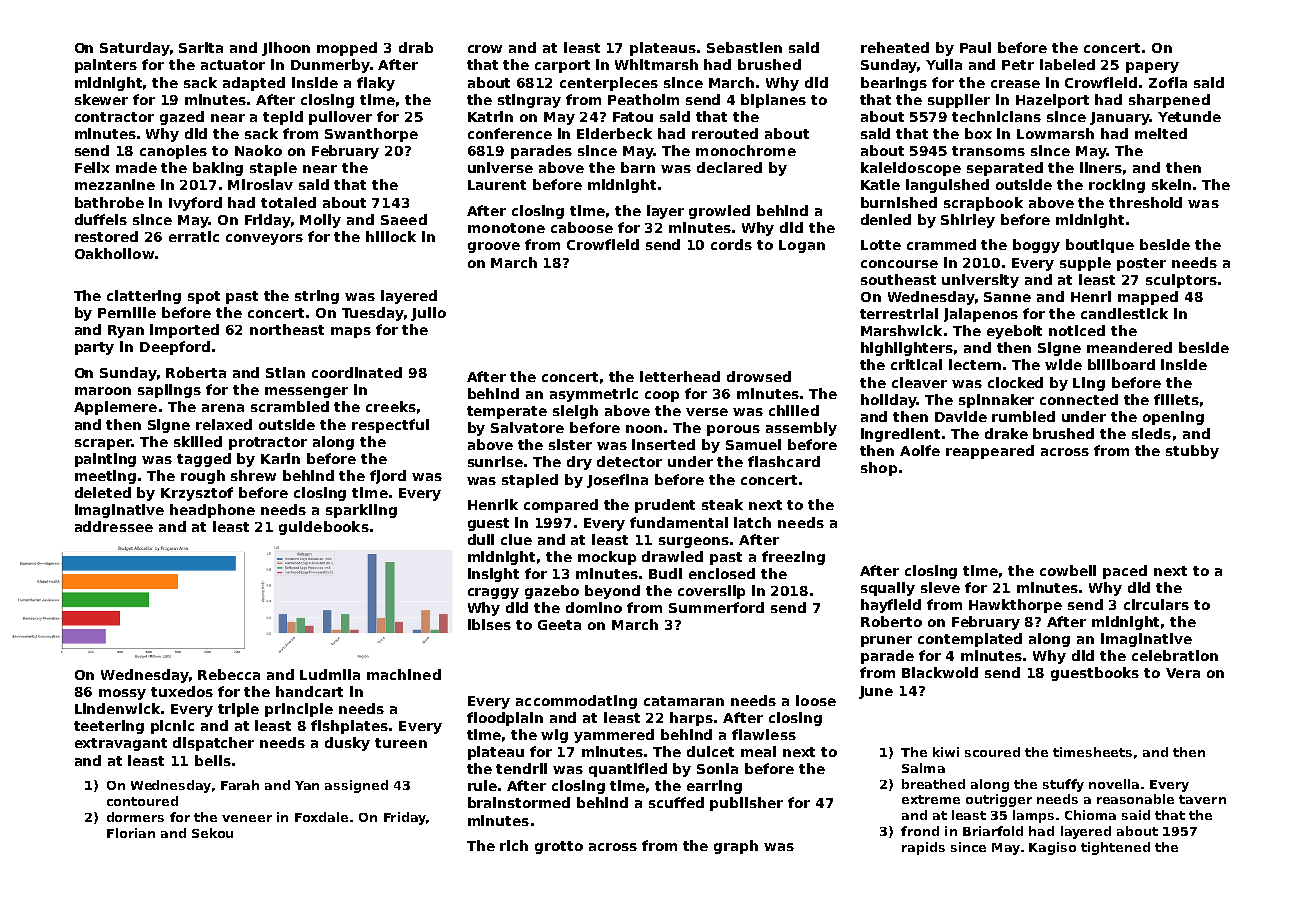 This screenshot has height=924, width=1308. I want to click on Sarita, so click(201, 47).
